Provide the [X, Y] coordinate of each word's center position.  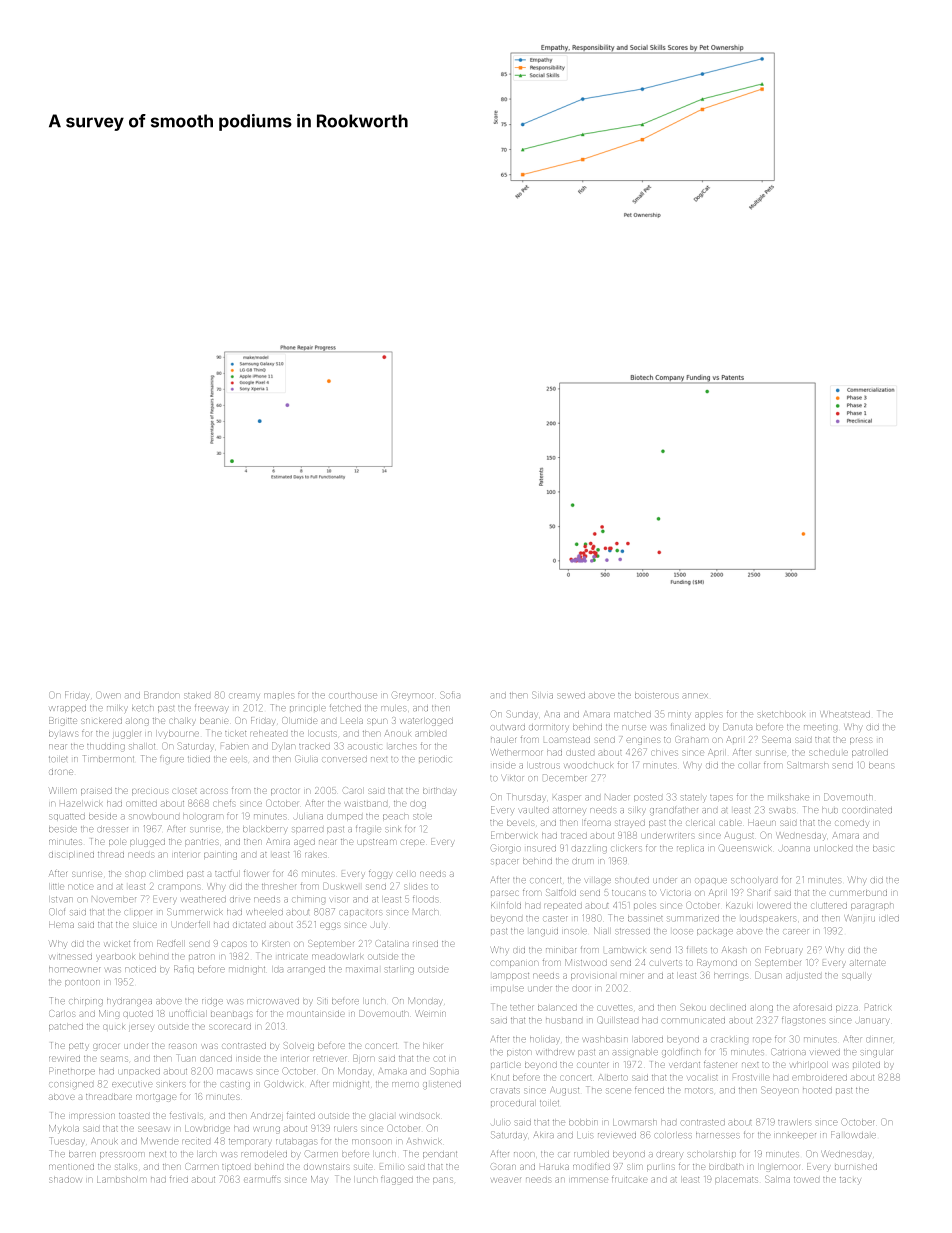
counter [592, 1065]
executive [132, 1084]
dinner [879, 1039]
